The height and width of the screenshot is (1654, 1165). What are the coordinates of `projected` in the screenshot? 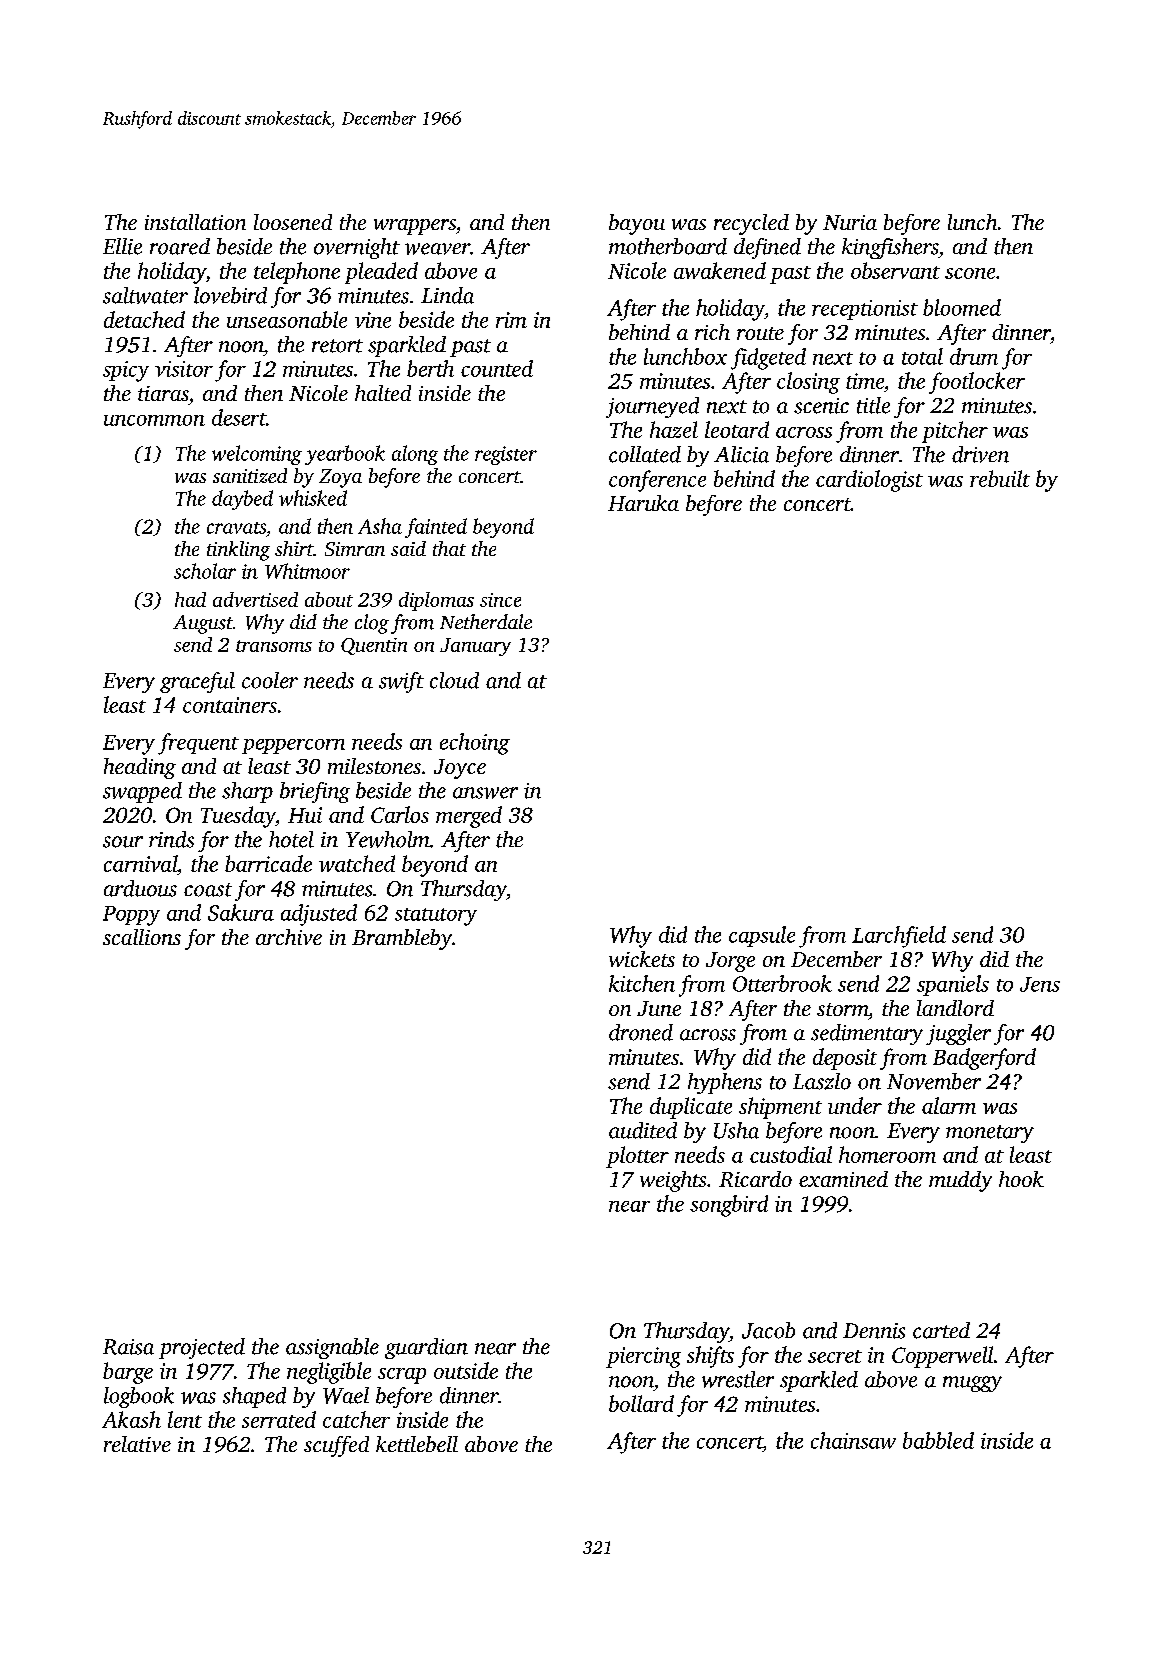 It's located at (202, 1348).
